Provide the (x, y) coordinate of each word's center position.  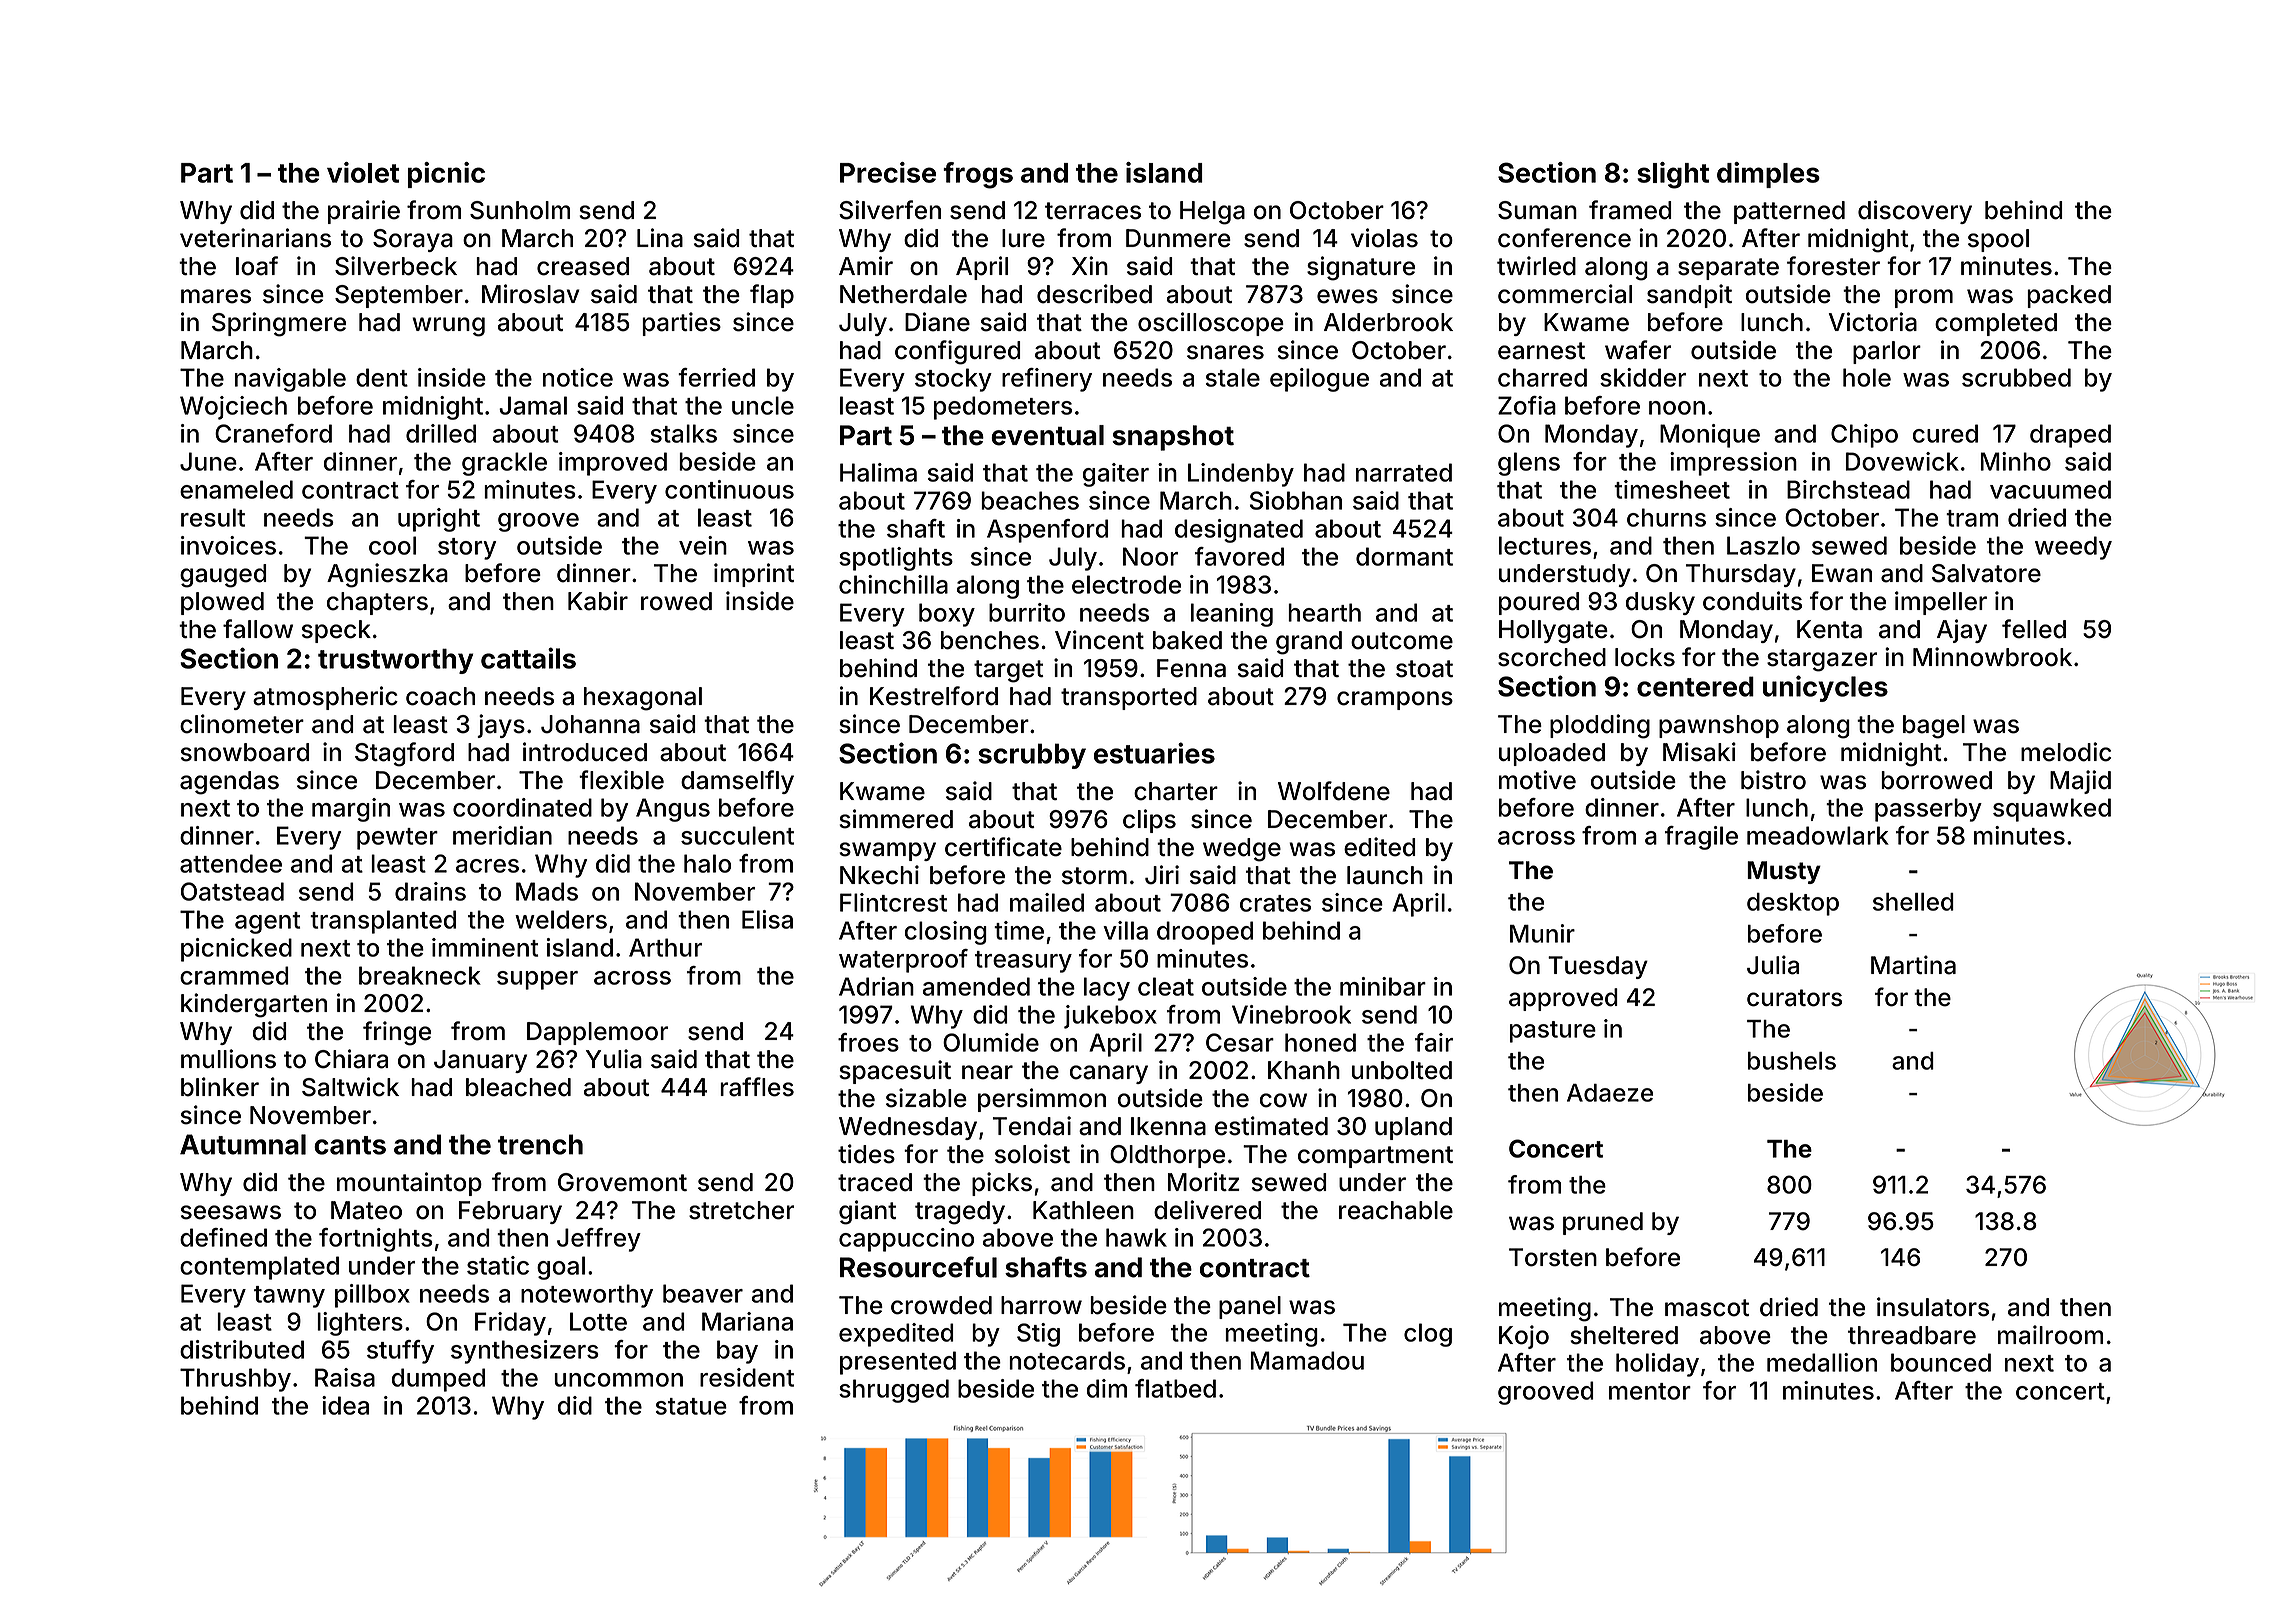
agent (268, 923)
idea (345, 1405)
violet (363, 172)
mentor (1650, 1391)
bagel (1934, 727)
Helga (1212, 213)
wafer (1638, 350)
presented (898, 1363)
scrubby (1032, 756)
